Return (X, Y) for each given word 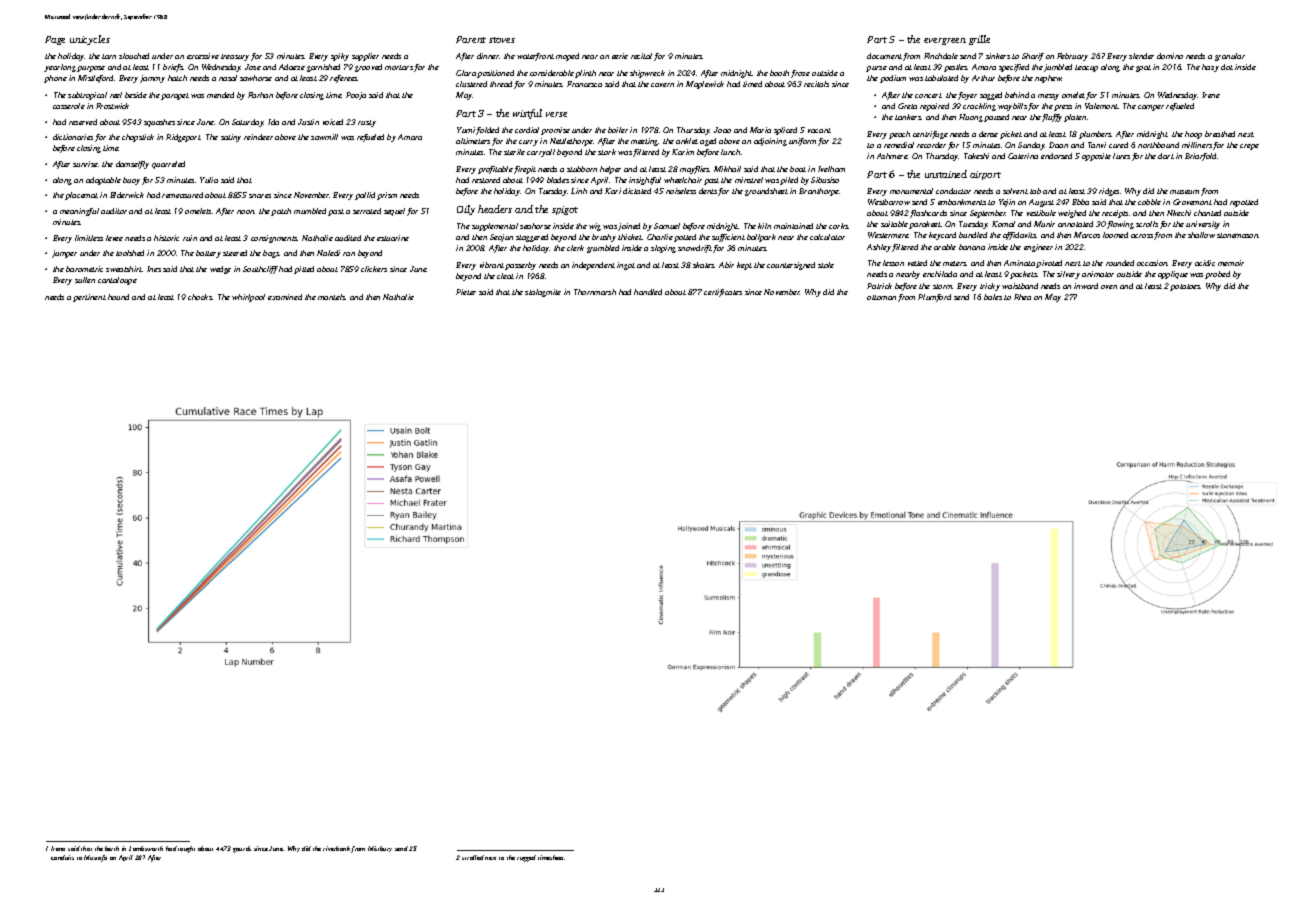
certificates (723, 293)
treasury (235, 57)
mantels (331, 297)
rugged (526, 858)
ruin (190, 238)
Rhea (1022, 297)
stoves (502, 40)
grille (979, 40)
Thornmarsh (595, 292)
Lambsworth (146, 848)
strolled (473, 857)
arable (945, 247)
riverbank (336, 848)
